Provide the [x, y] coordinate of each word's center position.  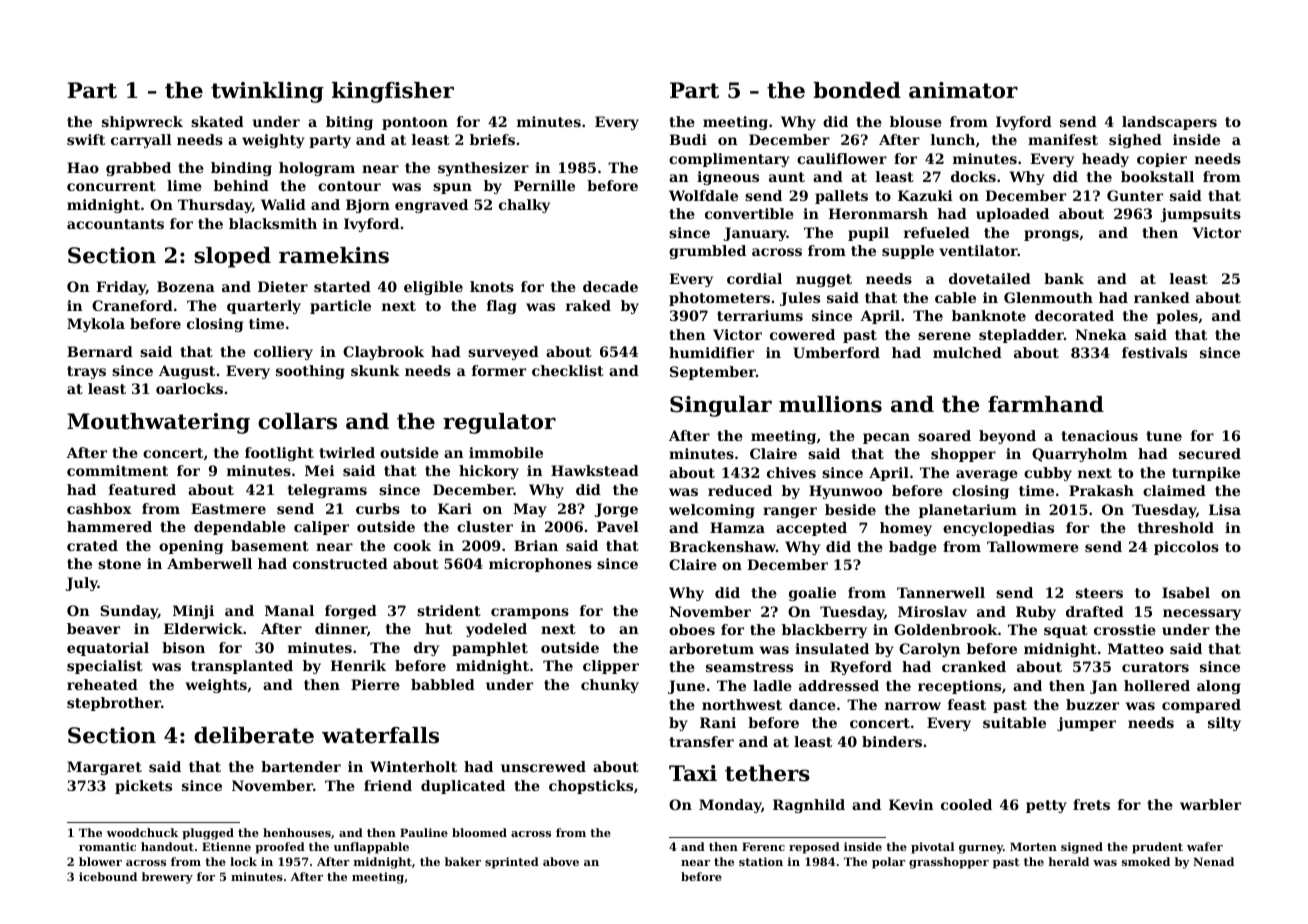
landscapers [1169, 123]
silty [1224, 724]
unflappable [371, 848]
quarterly [264, 307]
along [1219, 687]
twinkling [267, 92]
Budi [688, 139]
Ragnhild [809, 806]
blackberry [824, 631]
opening [191, 547]
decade [610, 286]
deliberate [254, 735]
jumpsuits [1200, 215]
